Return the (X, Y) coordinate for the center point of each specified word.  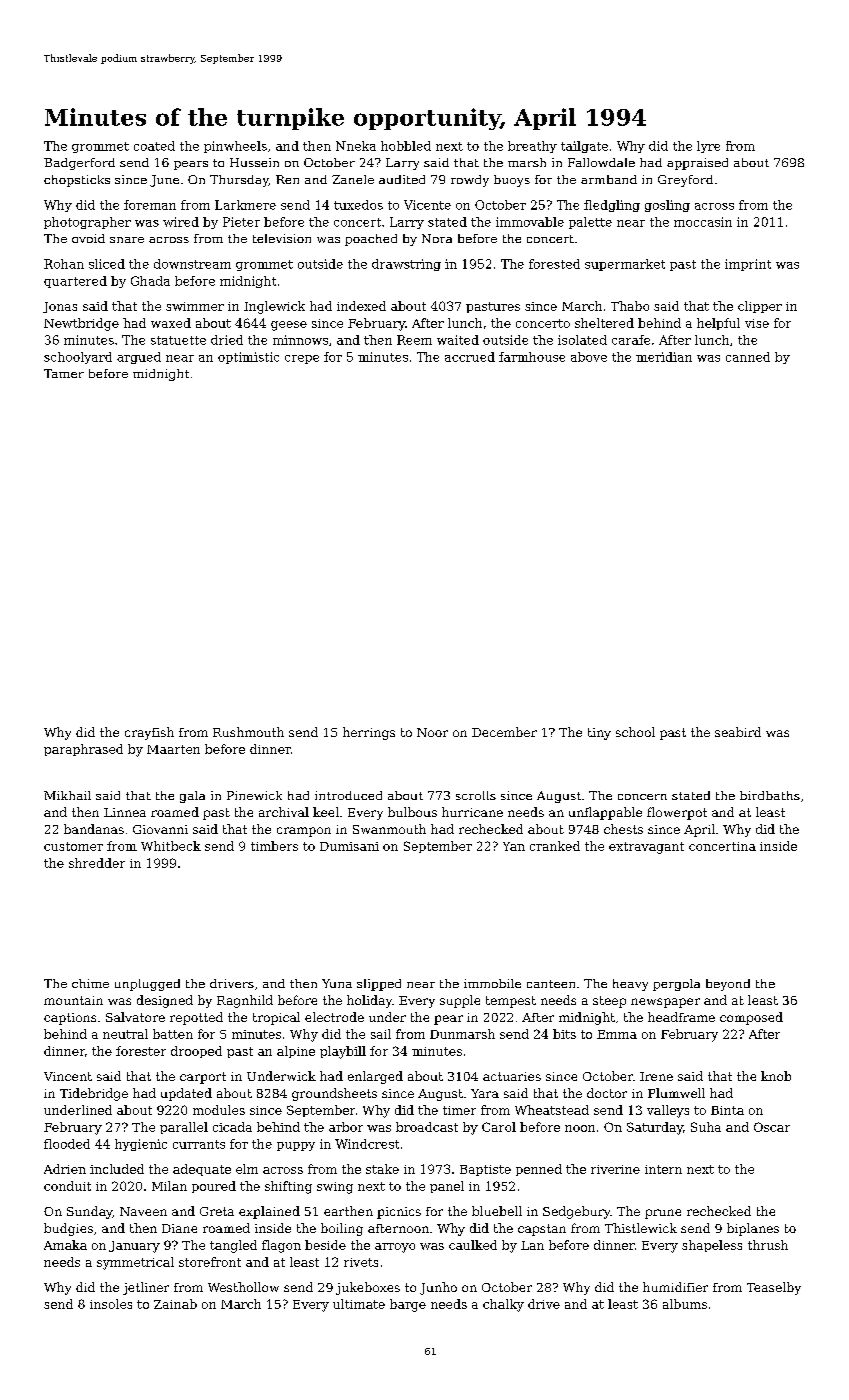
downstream (192, 264)
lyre (708, 147)
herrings (369, 733)
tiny (599, 734)
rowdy (470, 181)
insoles (111, 1304)
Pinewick (254, 795)
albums (685, 1304)
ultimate (359, 1304)
